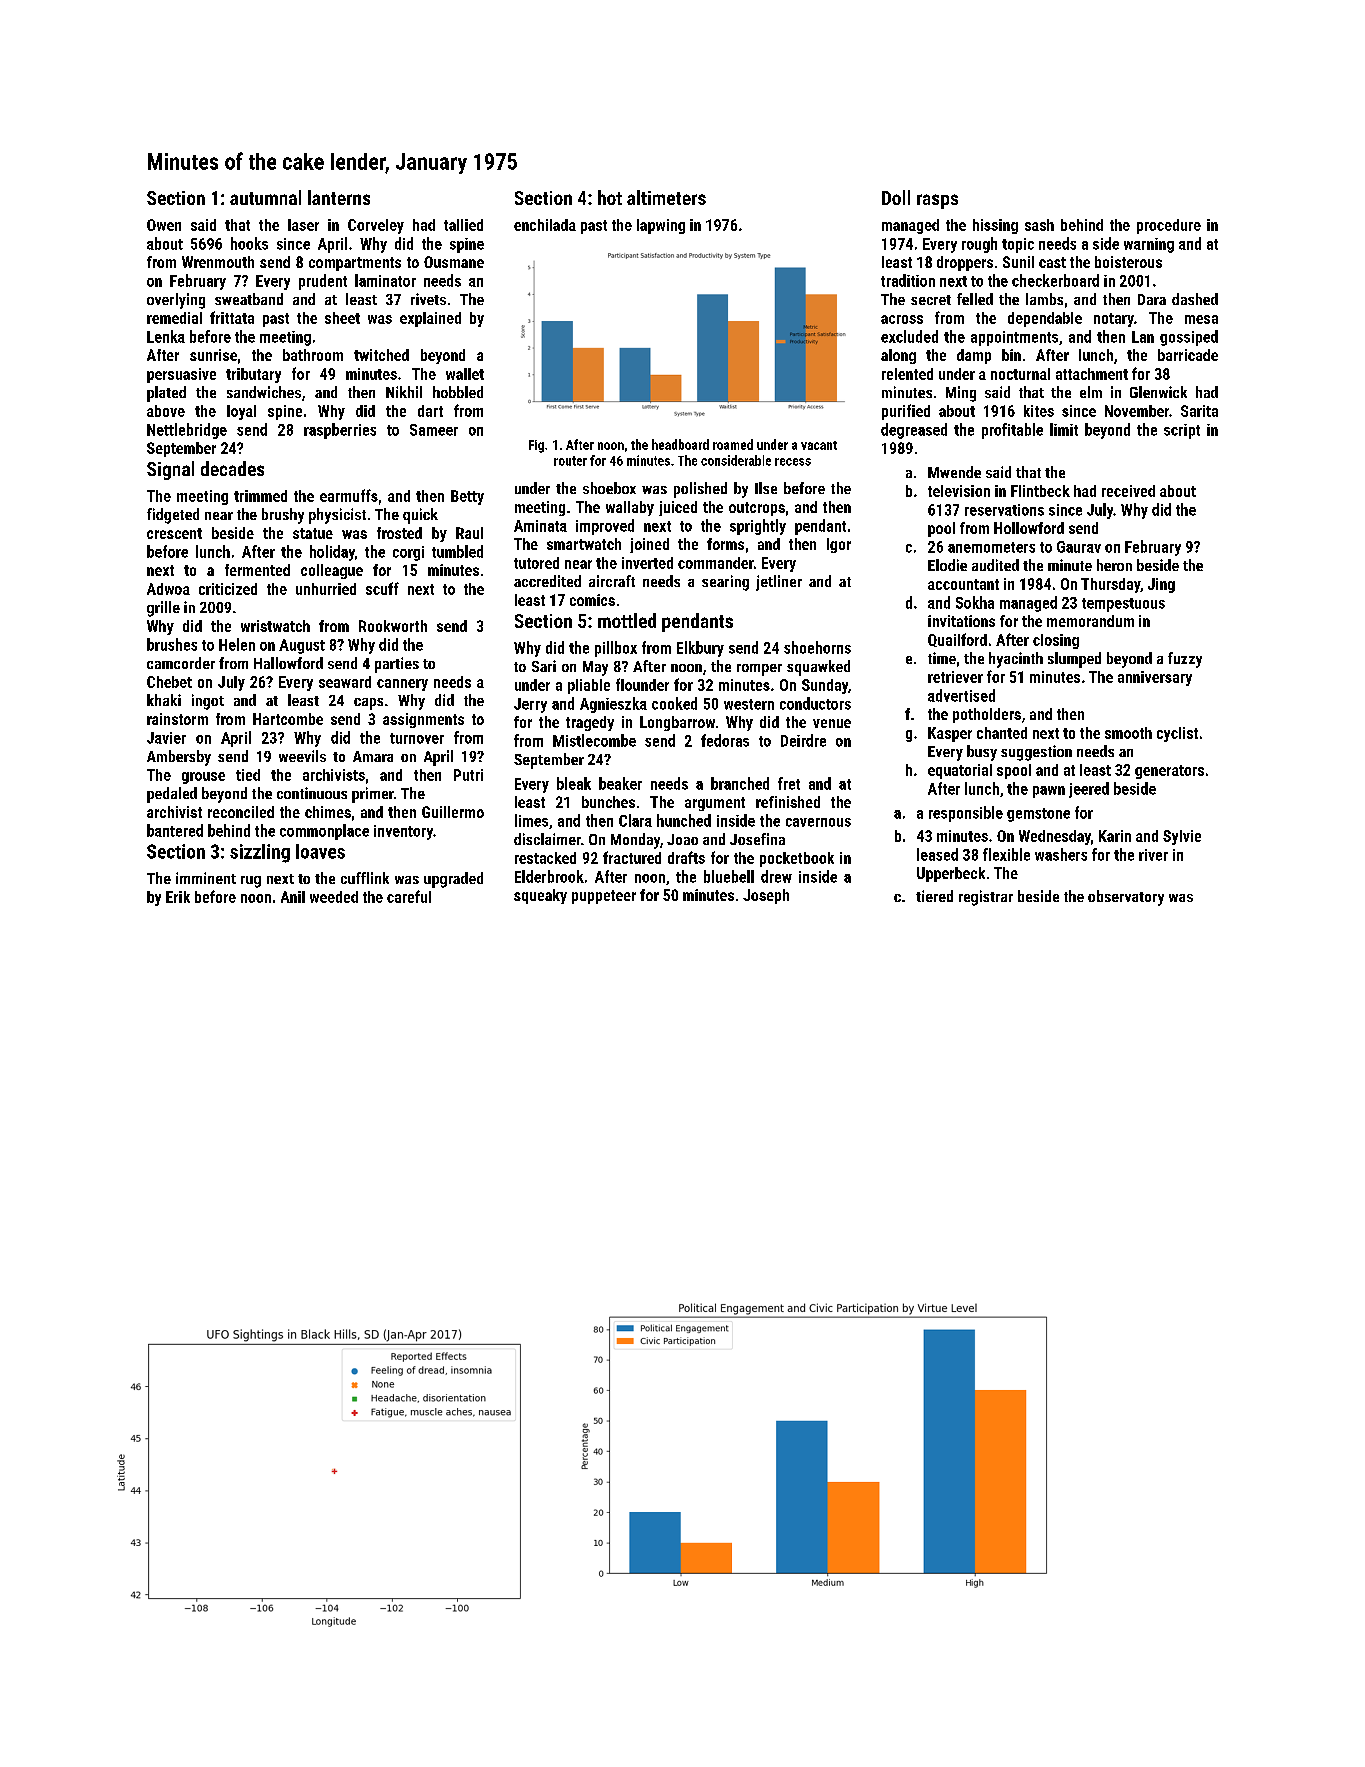 Image resolution: width=1365 pixels, height=1767 pixels. I want to click on weevils, so click(302, 756).
